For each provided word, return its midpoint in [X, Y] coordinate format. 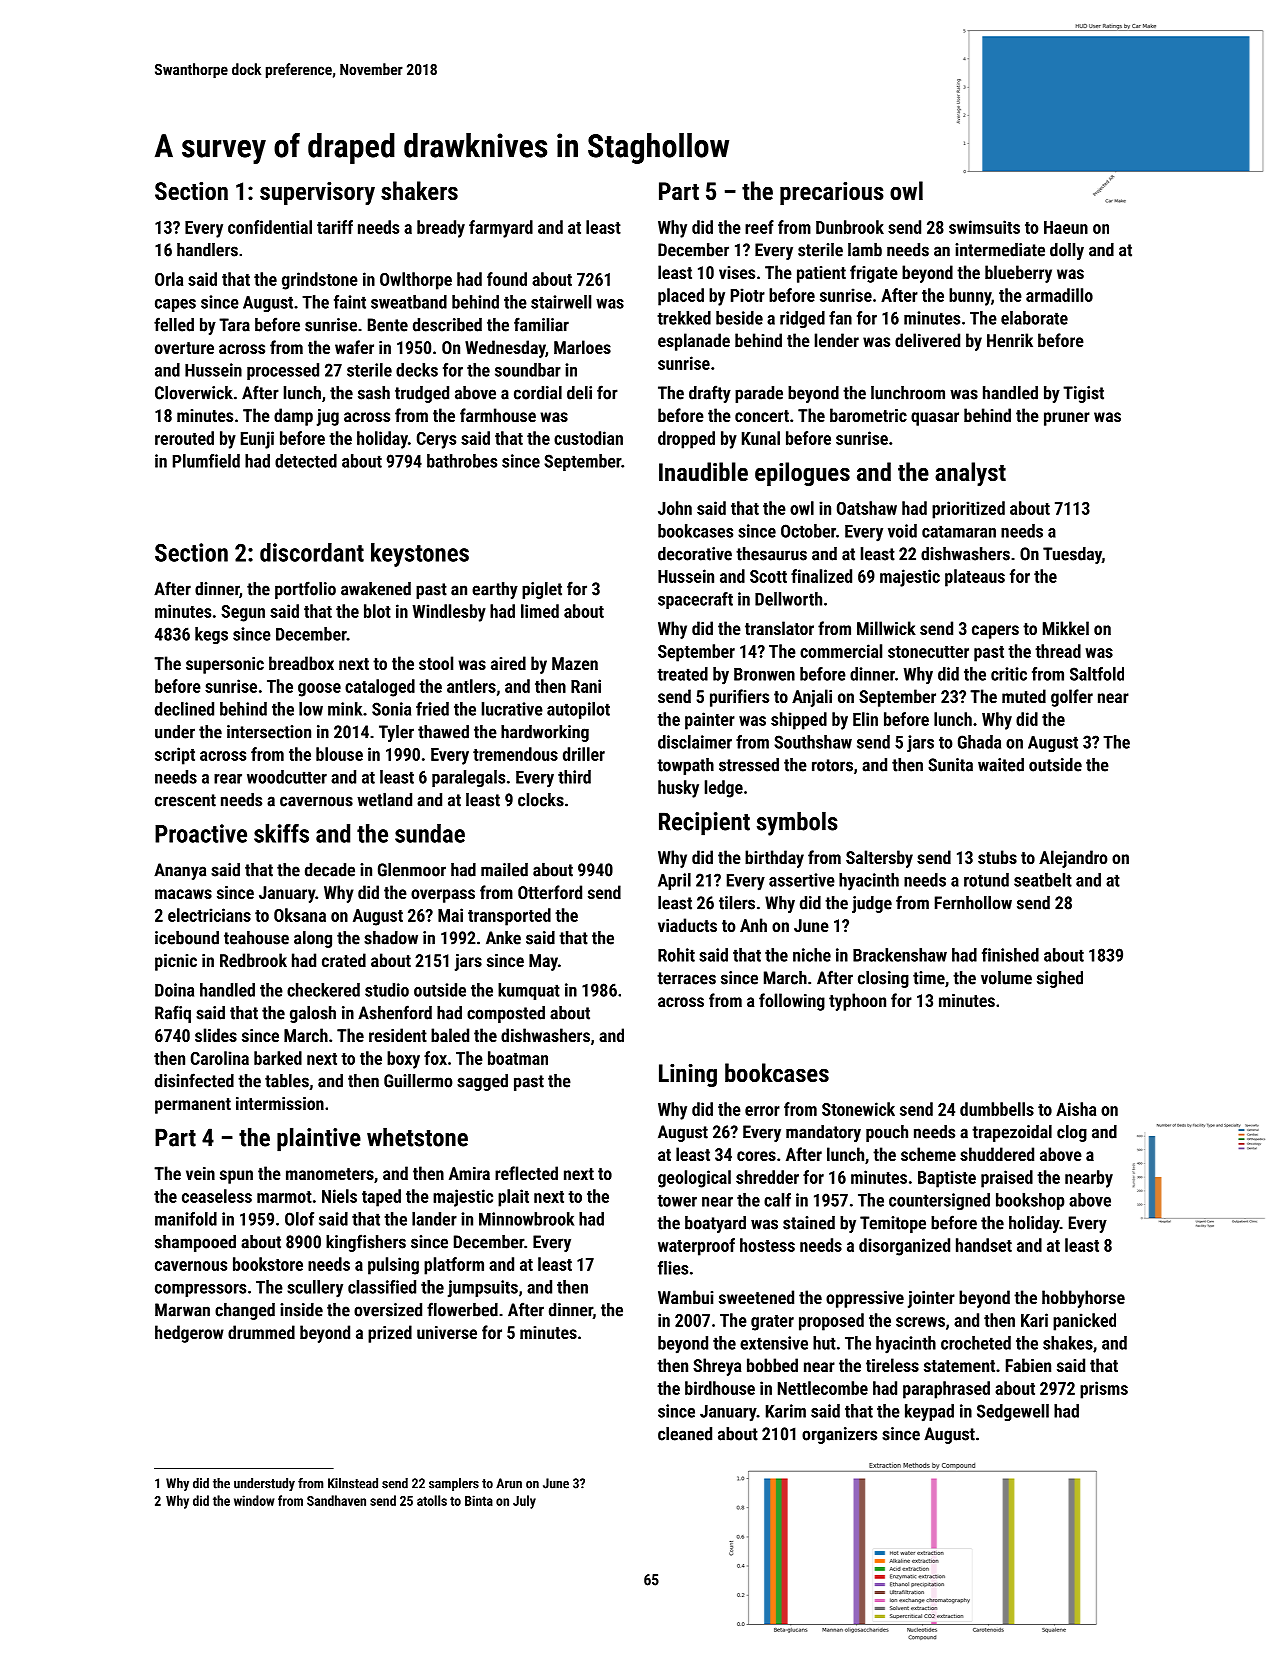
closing [883, 979]
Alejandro [1073, 859]
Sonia [391, 709]
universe [447, 1332]
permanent [193, 1106]
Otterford [550, 892]
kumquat [529, 991]
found [507, 279]
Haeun [1066, 227]
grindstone [320, 281]
